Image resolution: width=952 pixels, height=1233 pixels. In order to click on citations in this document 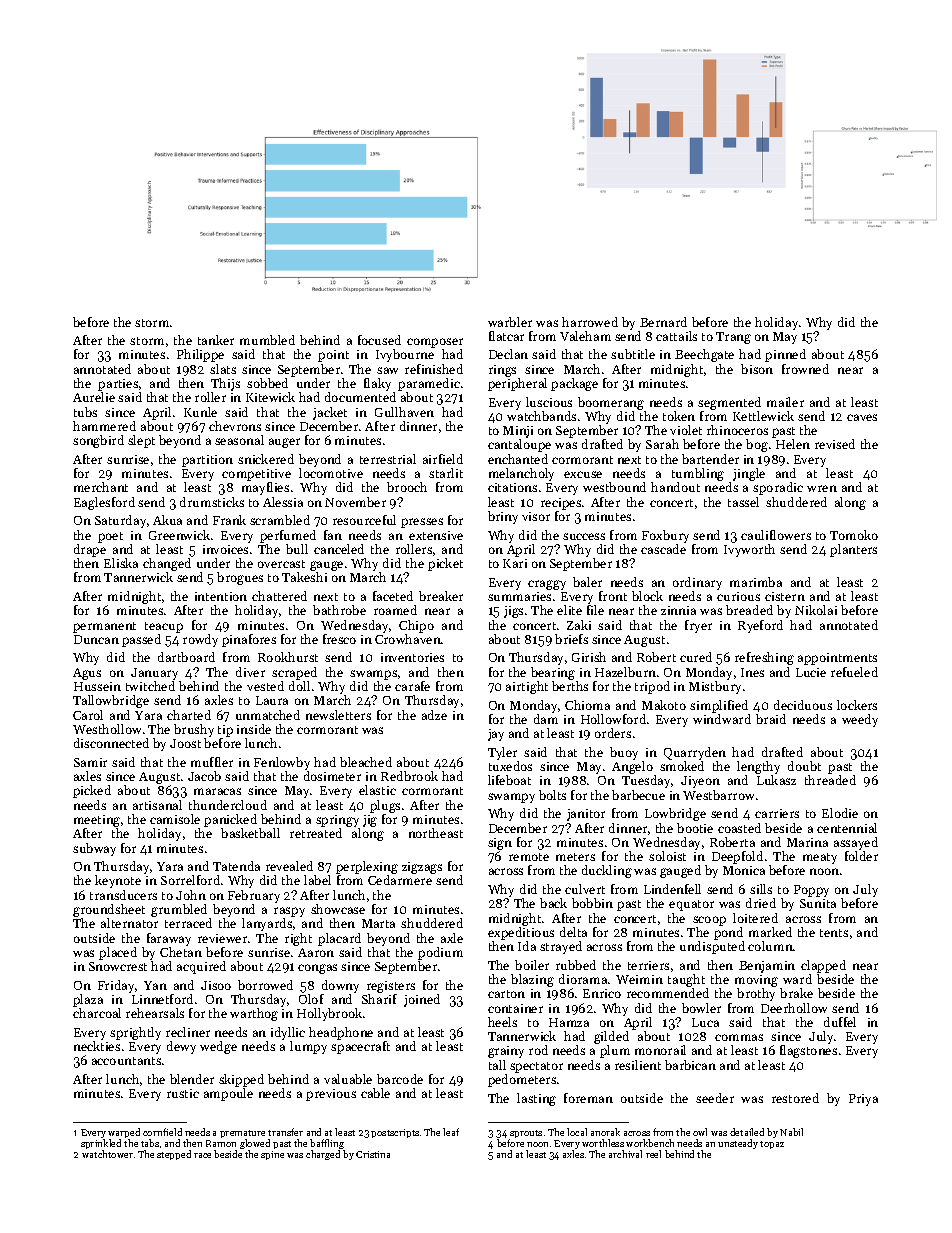, I will do `click(512, 487)`.
